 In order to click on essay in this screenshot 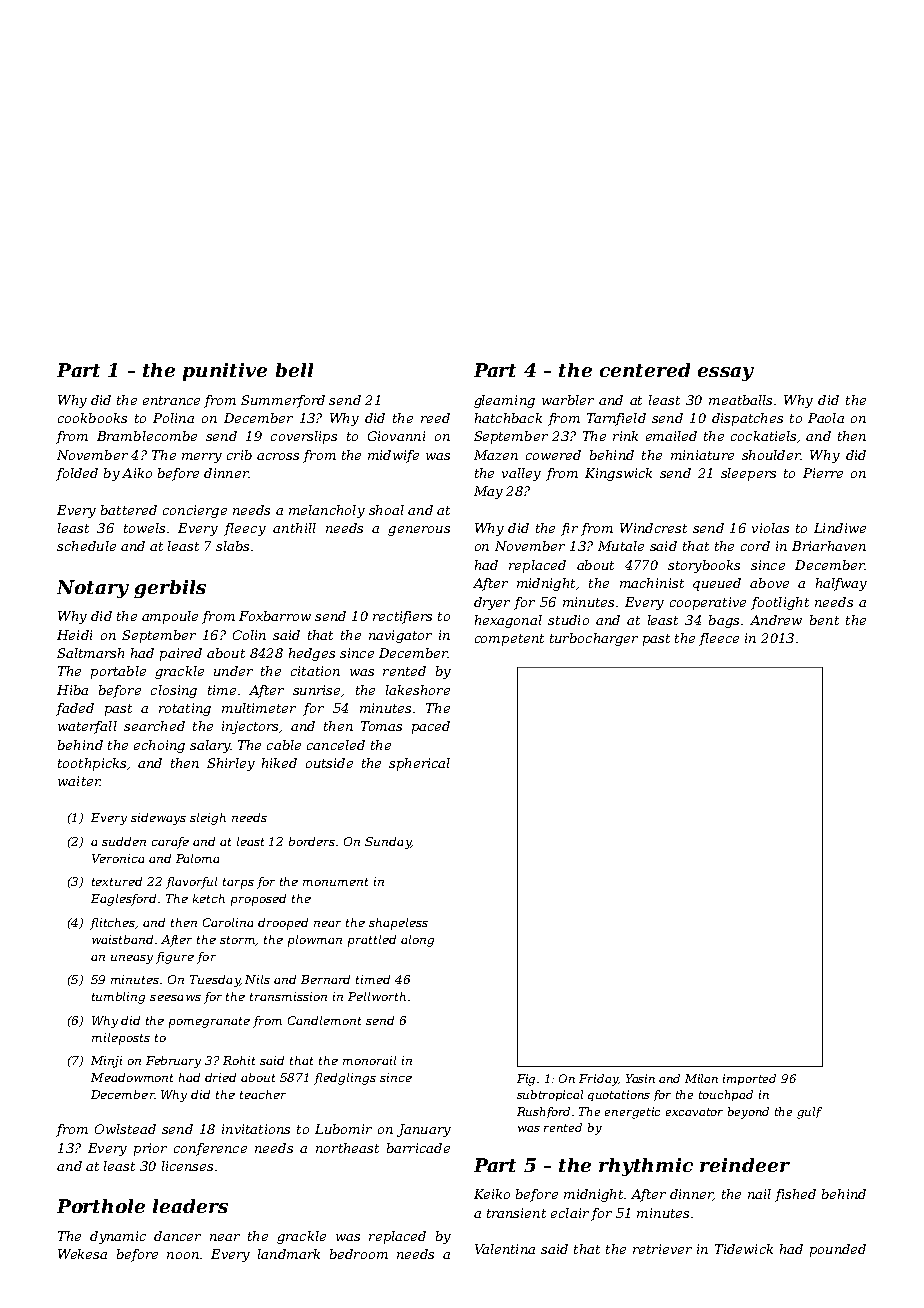, I will do `click(726, 374)`.
